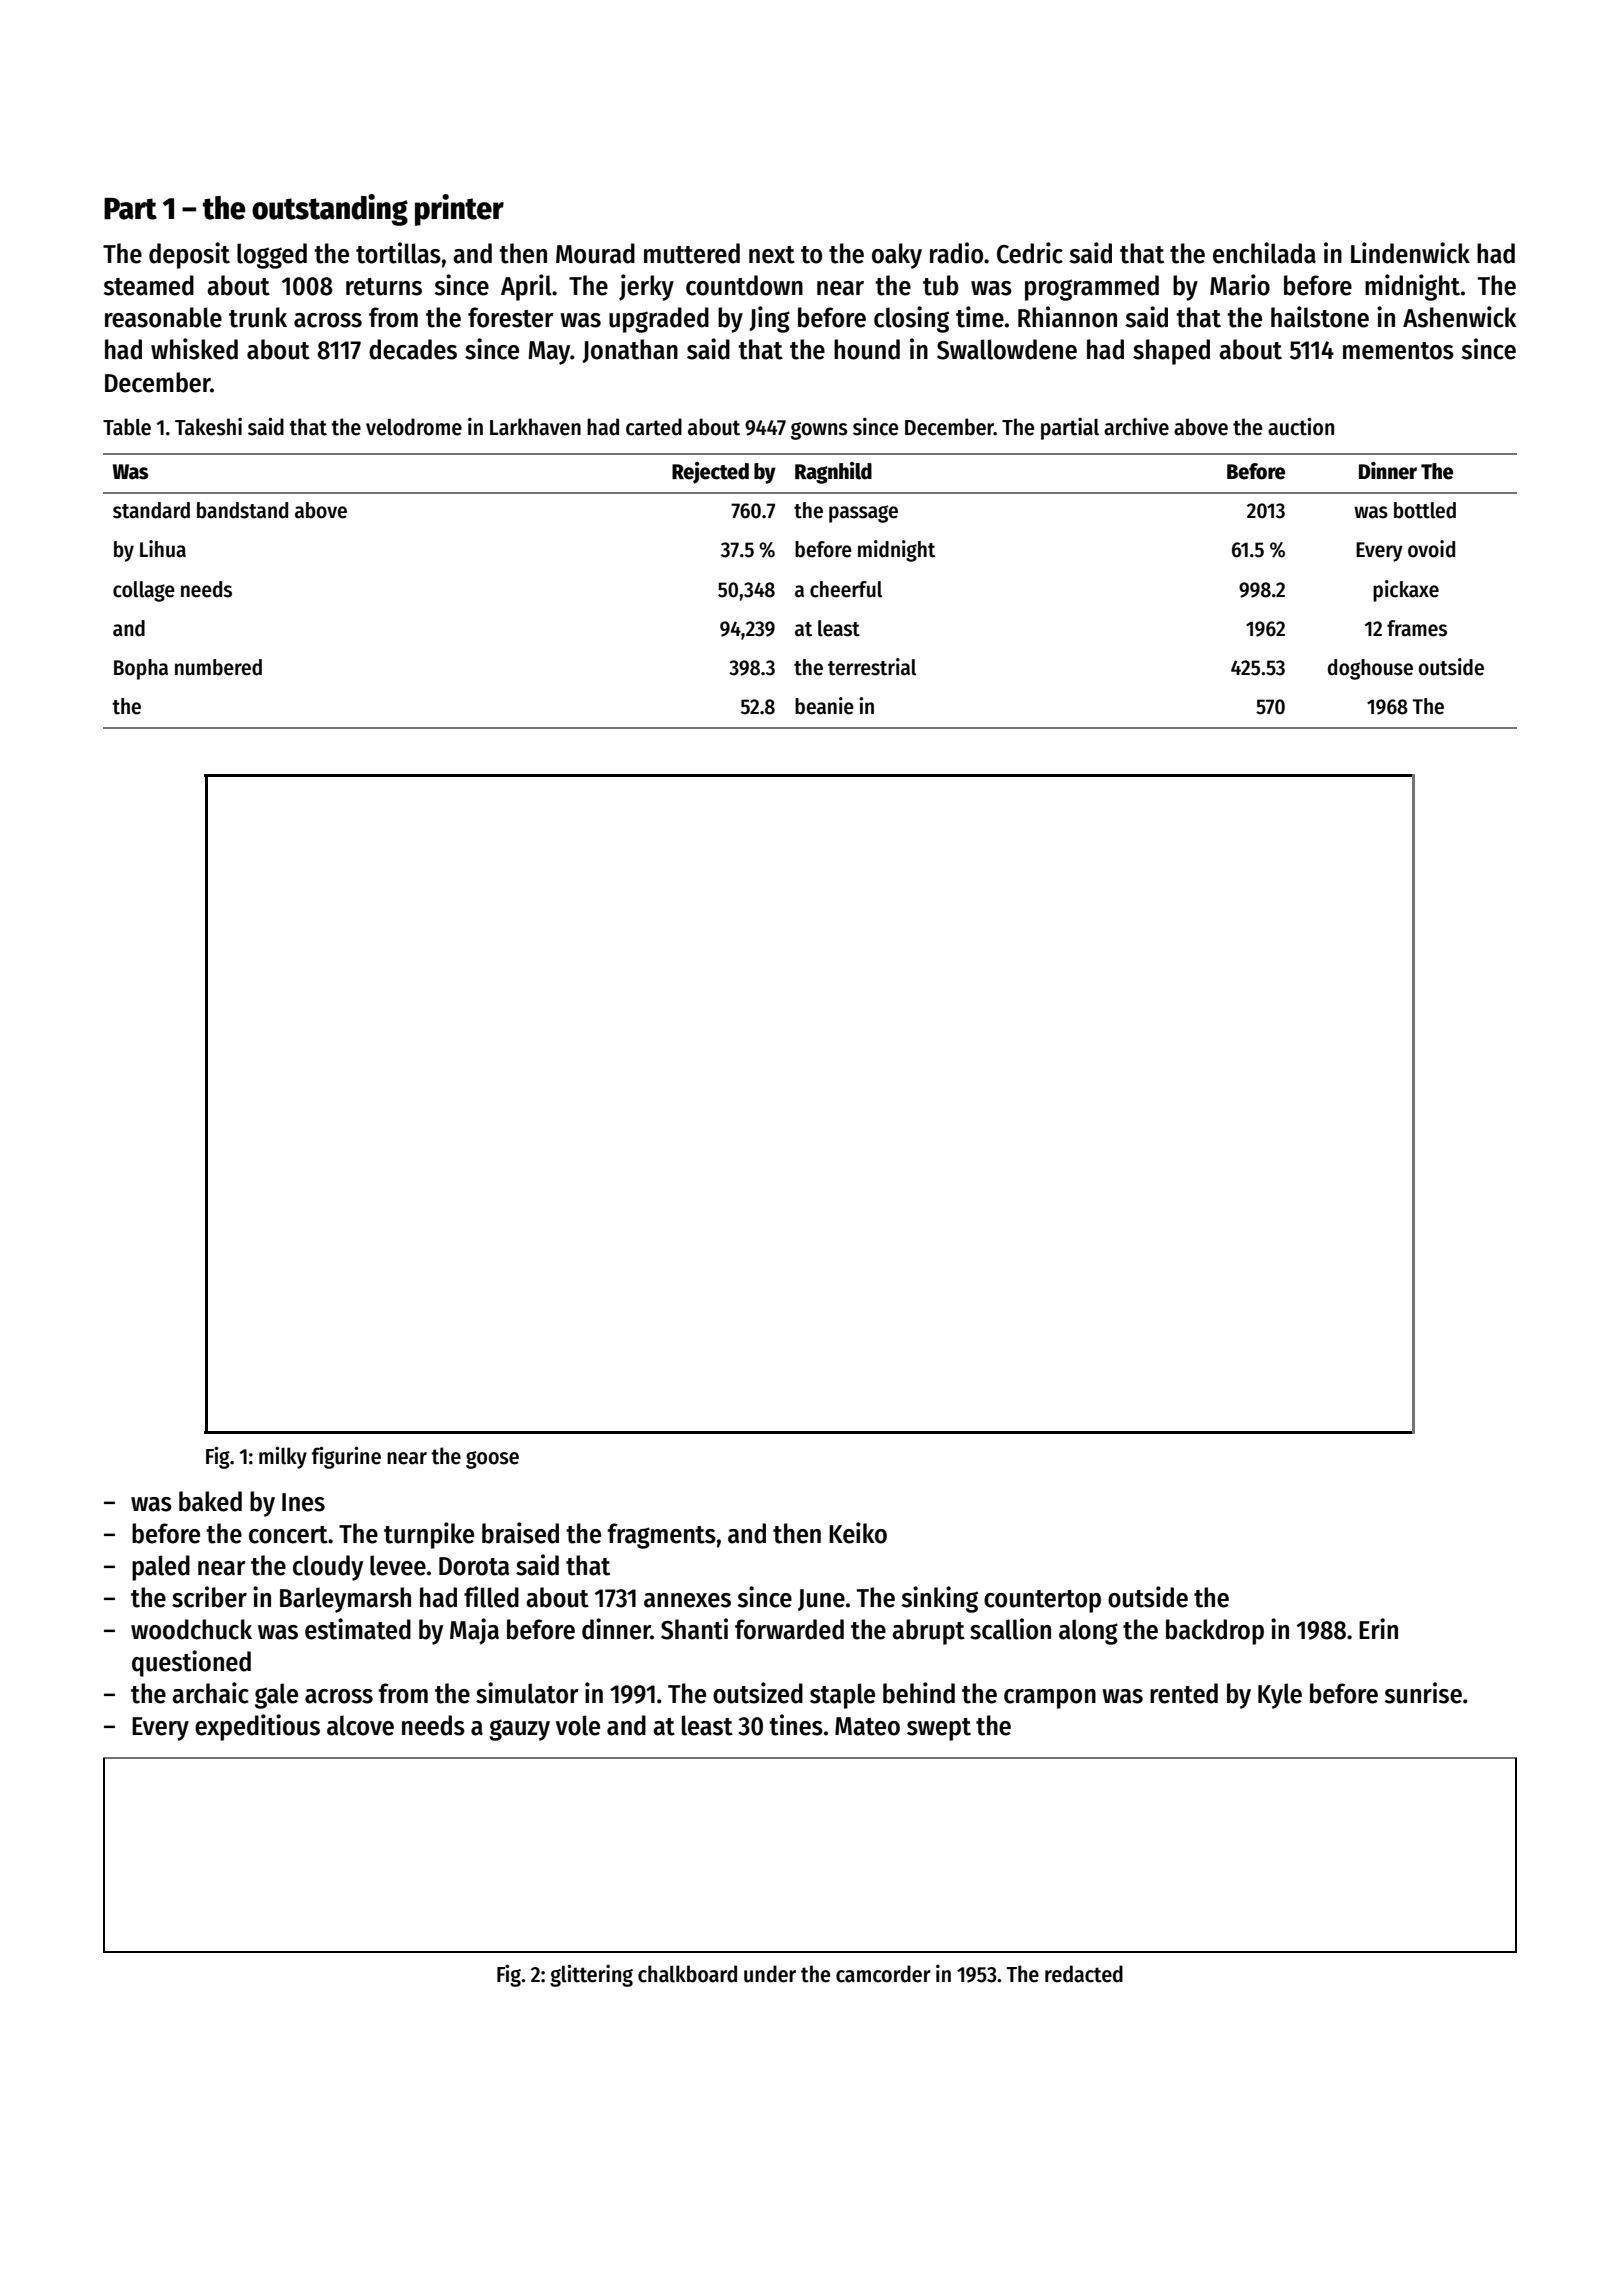  Describe the element at coordinates (283, 1457) in the screenshot. I see `milky` at that location.
